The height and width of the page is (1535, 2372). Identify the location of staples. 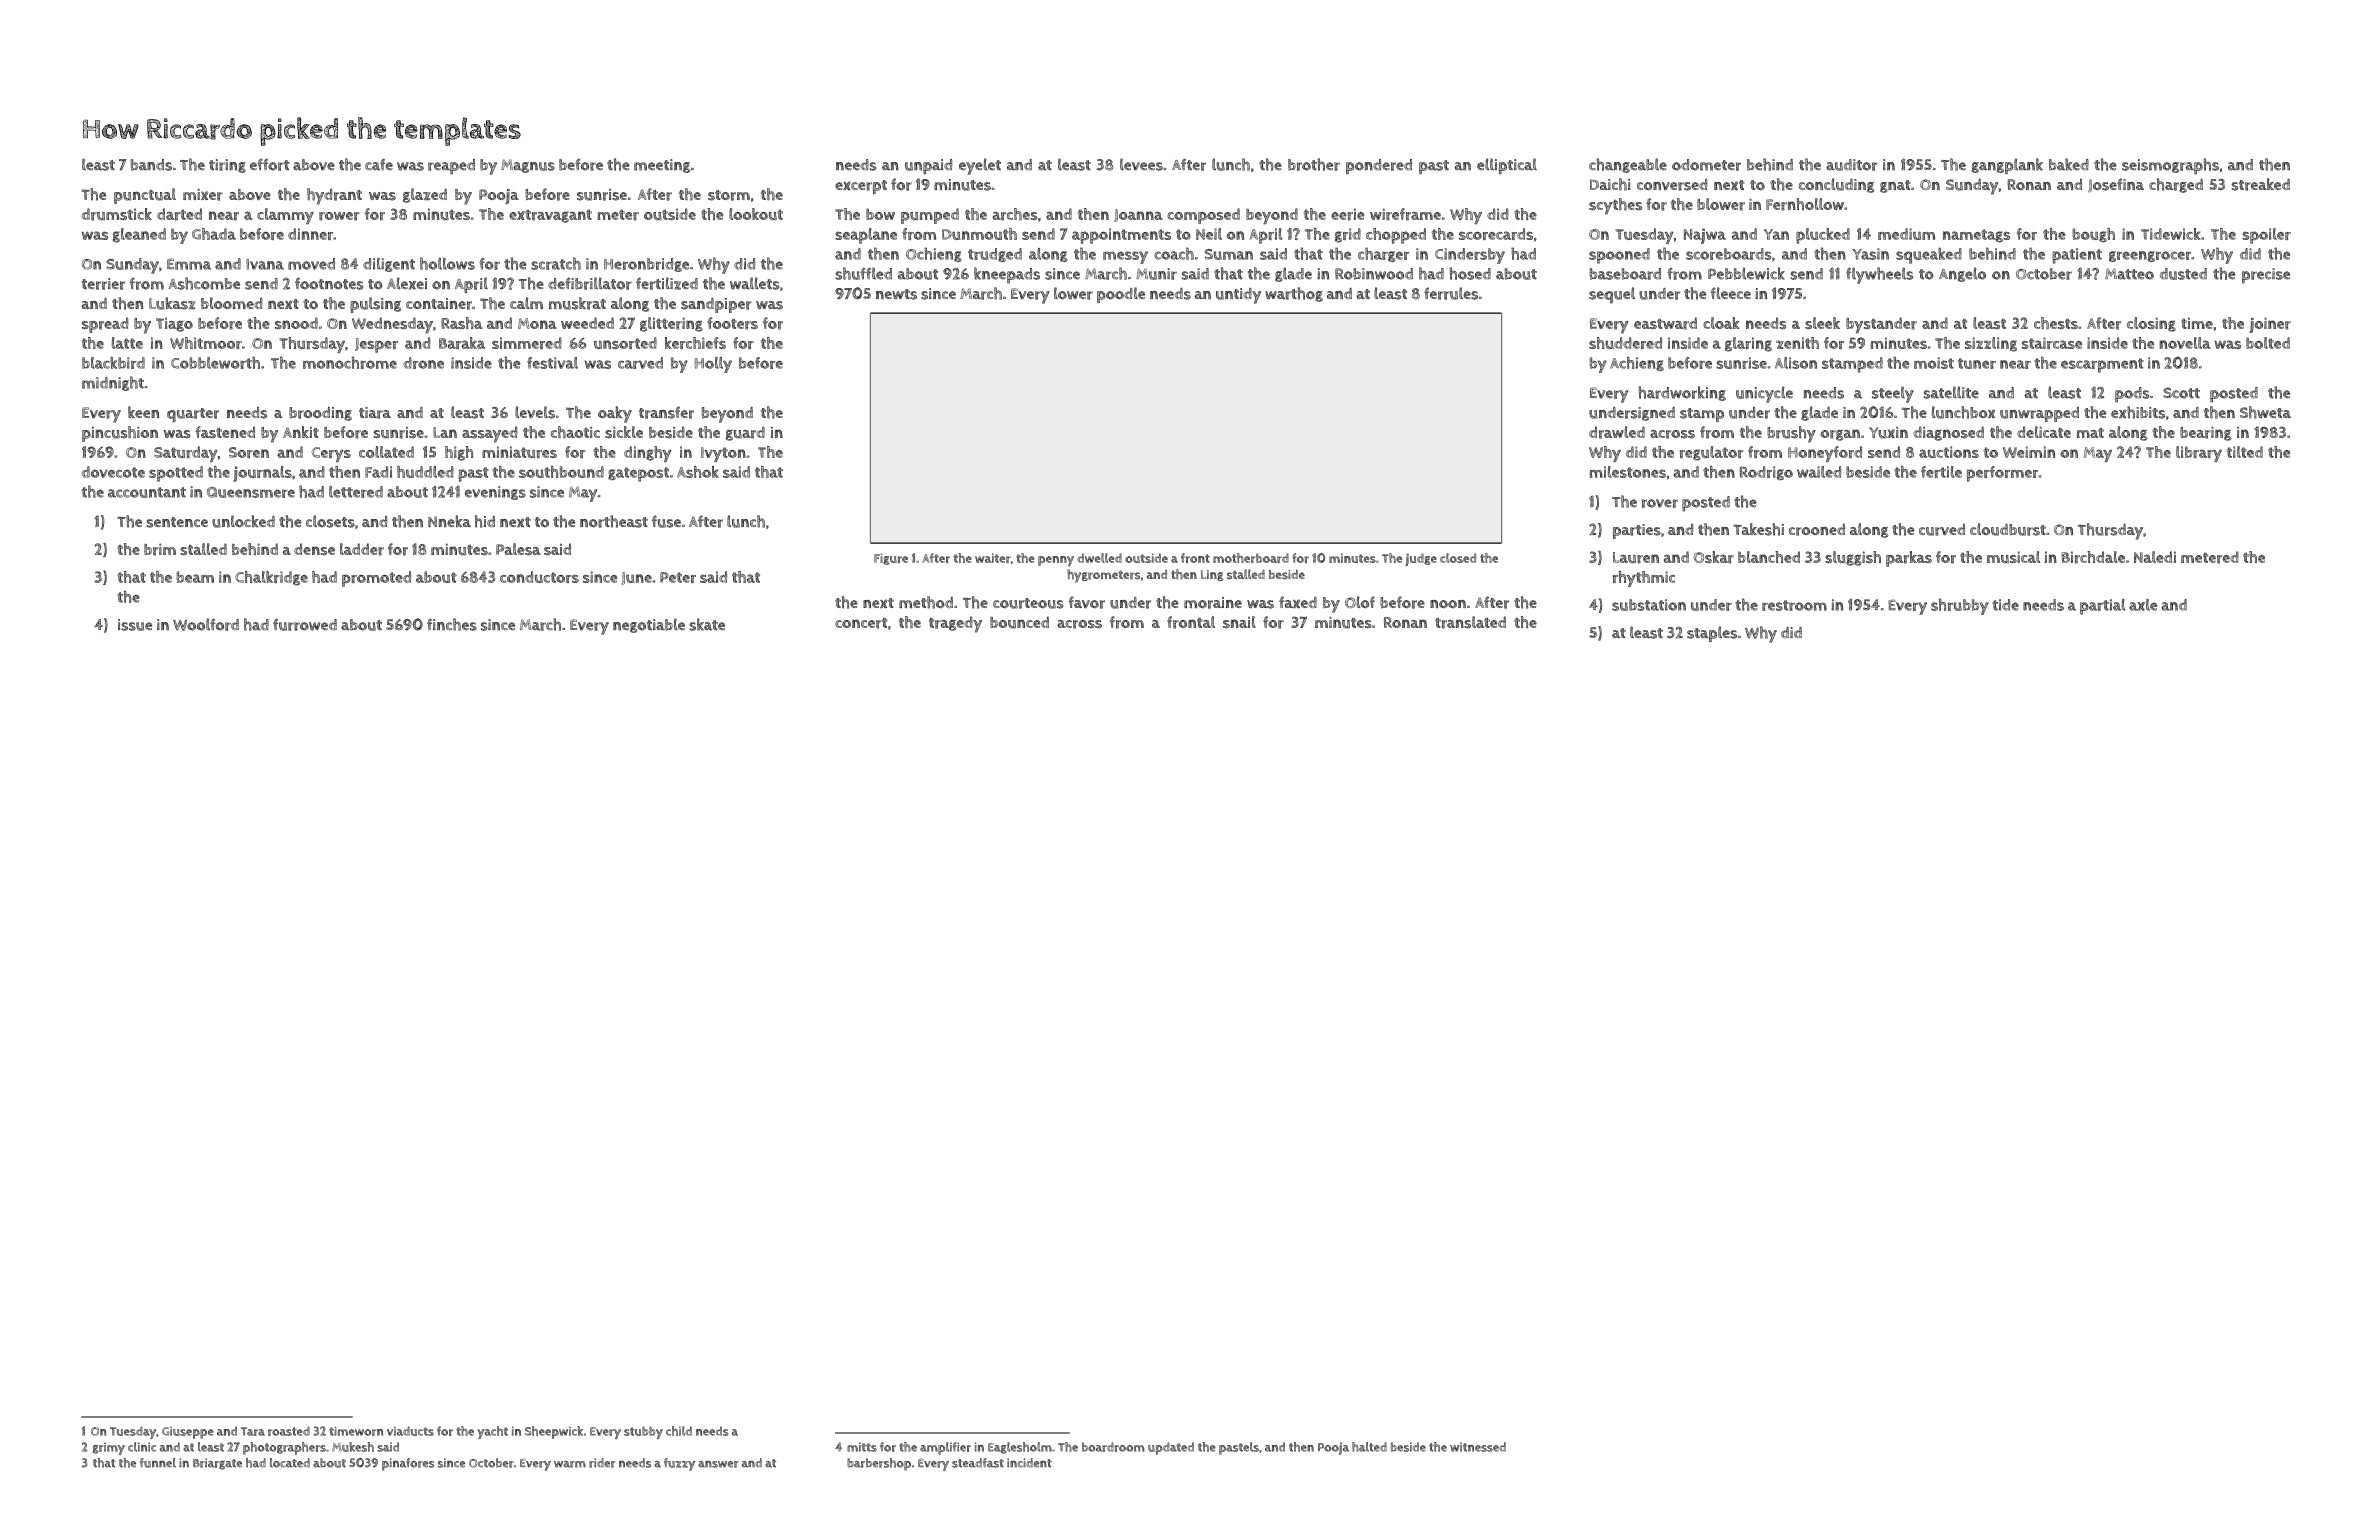
(1712, 634).
